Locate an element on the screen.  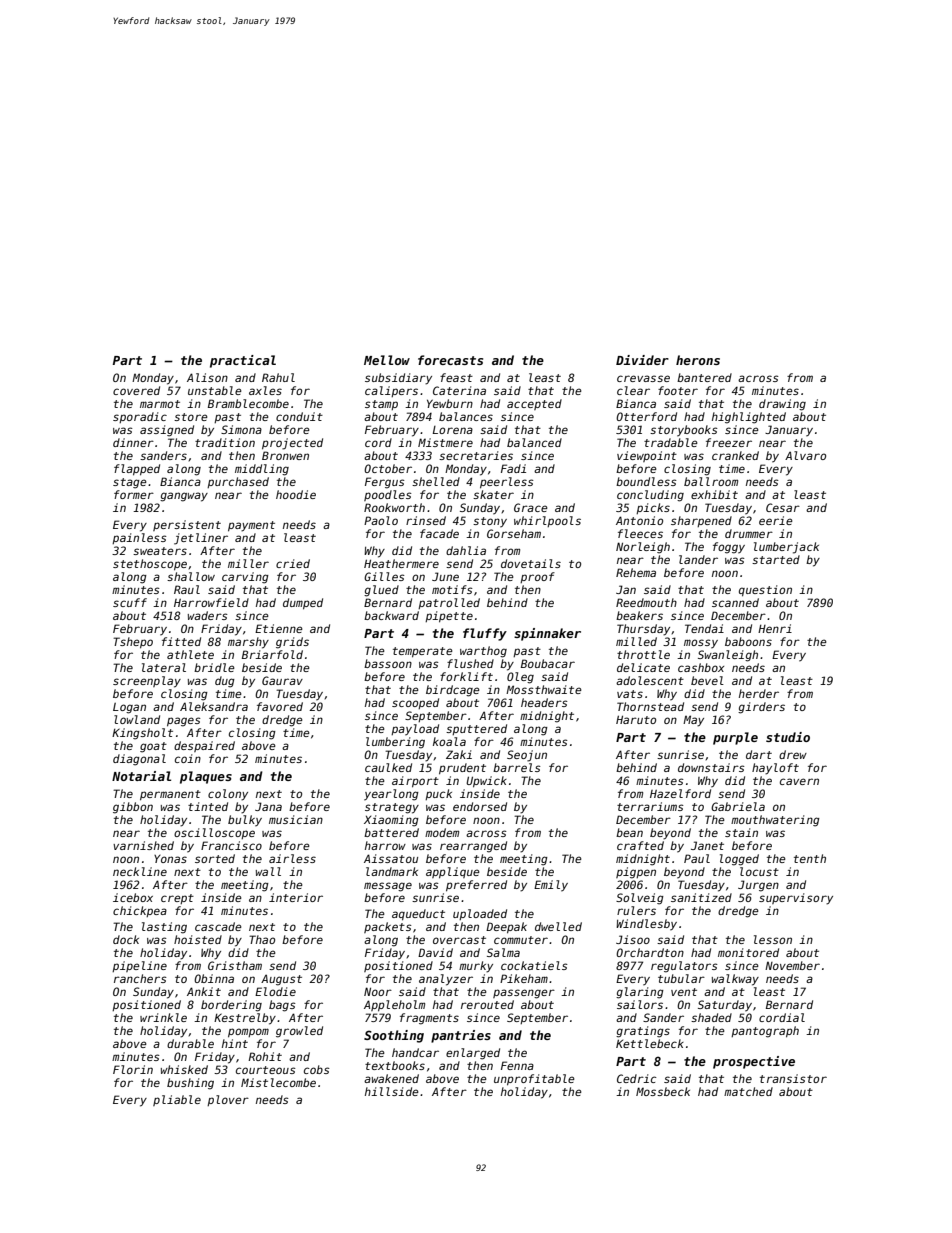
proof is located at coordinates (537, 577).
